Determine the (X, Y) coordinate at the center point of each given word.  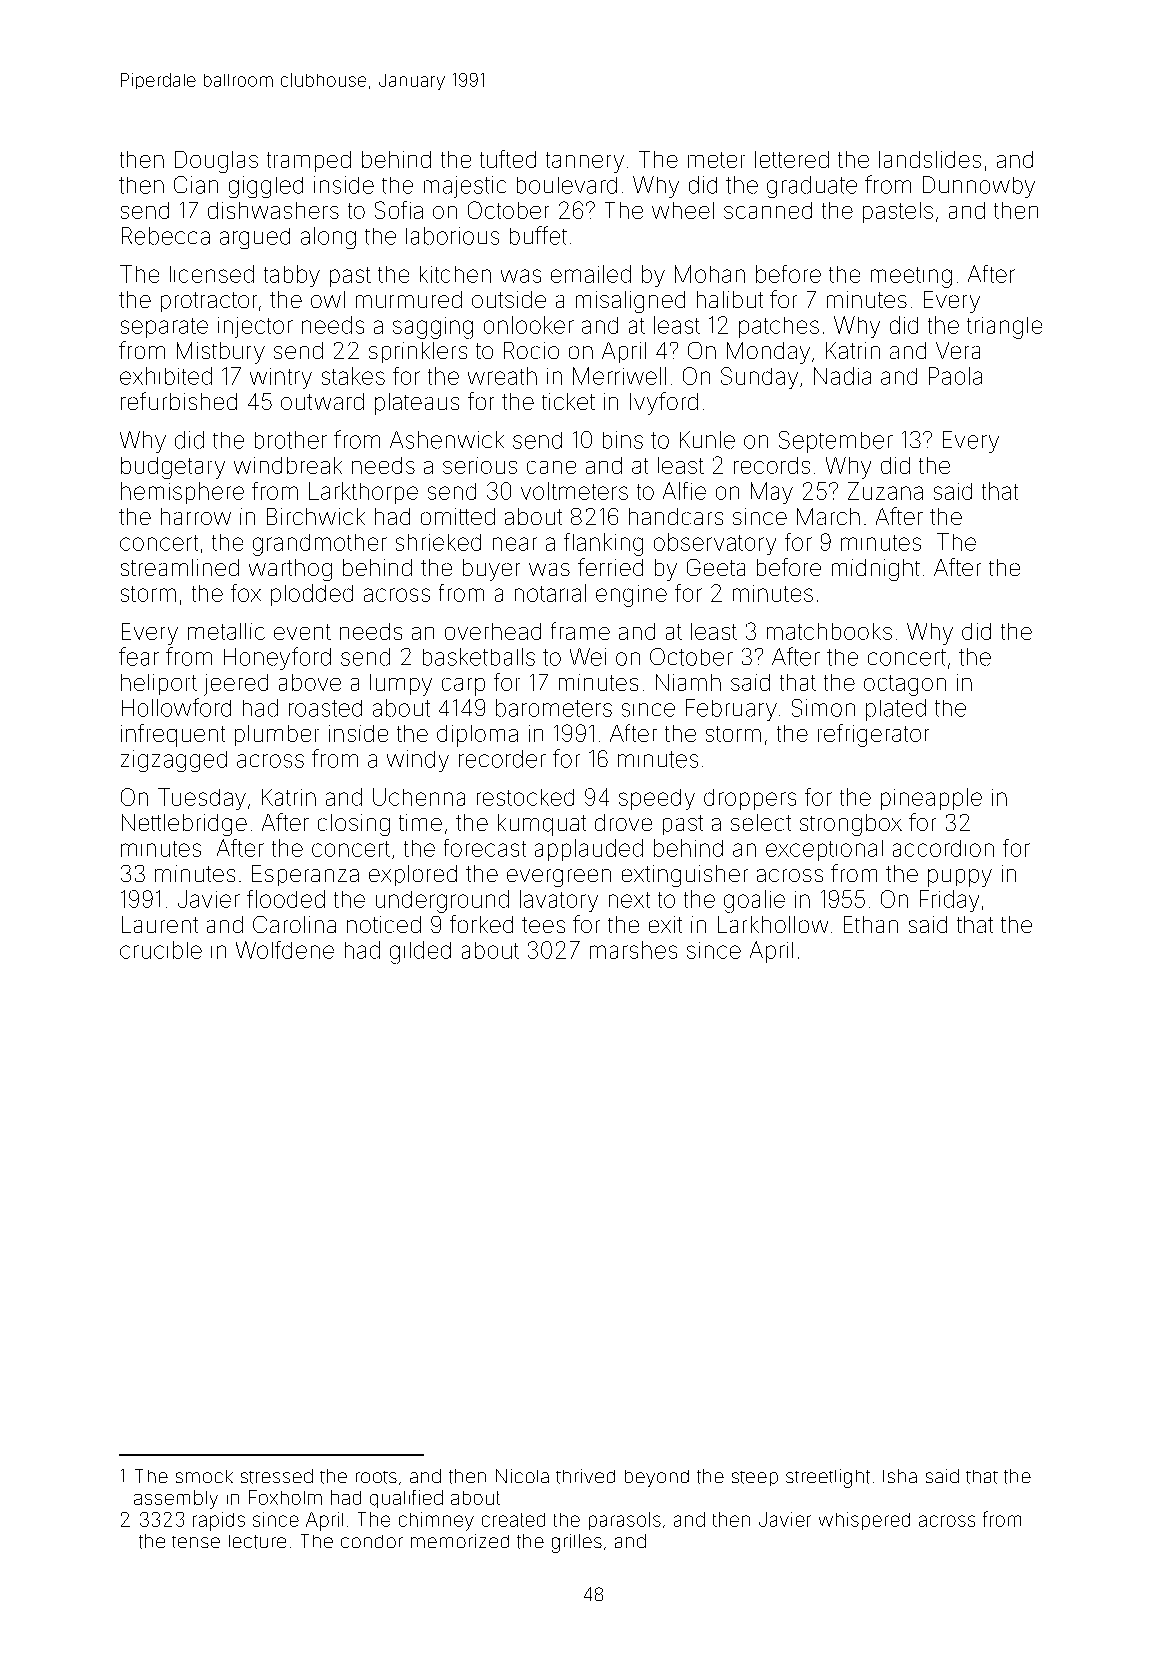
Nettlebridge (184, 825)
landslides (930, 159)
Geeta (716, 567)
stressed (277, 1476)
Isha (900, 1476)
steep (755, 1478)
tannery (585, 162)
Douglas (216, 162)
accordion (943, 848)
